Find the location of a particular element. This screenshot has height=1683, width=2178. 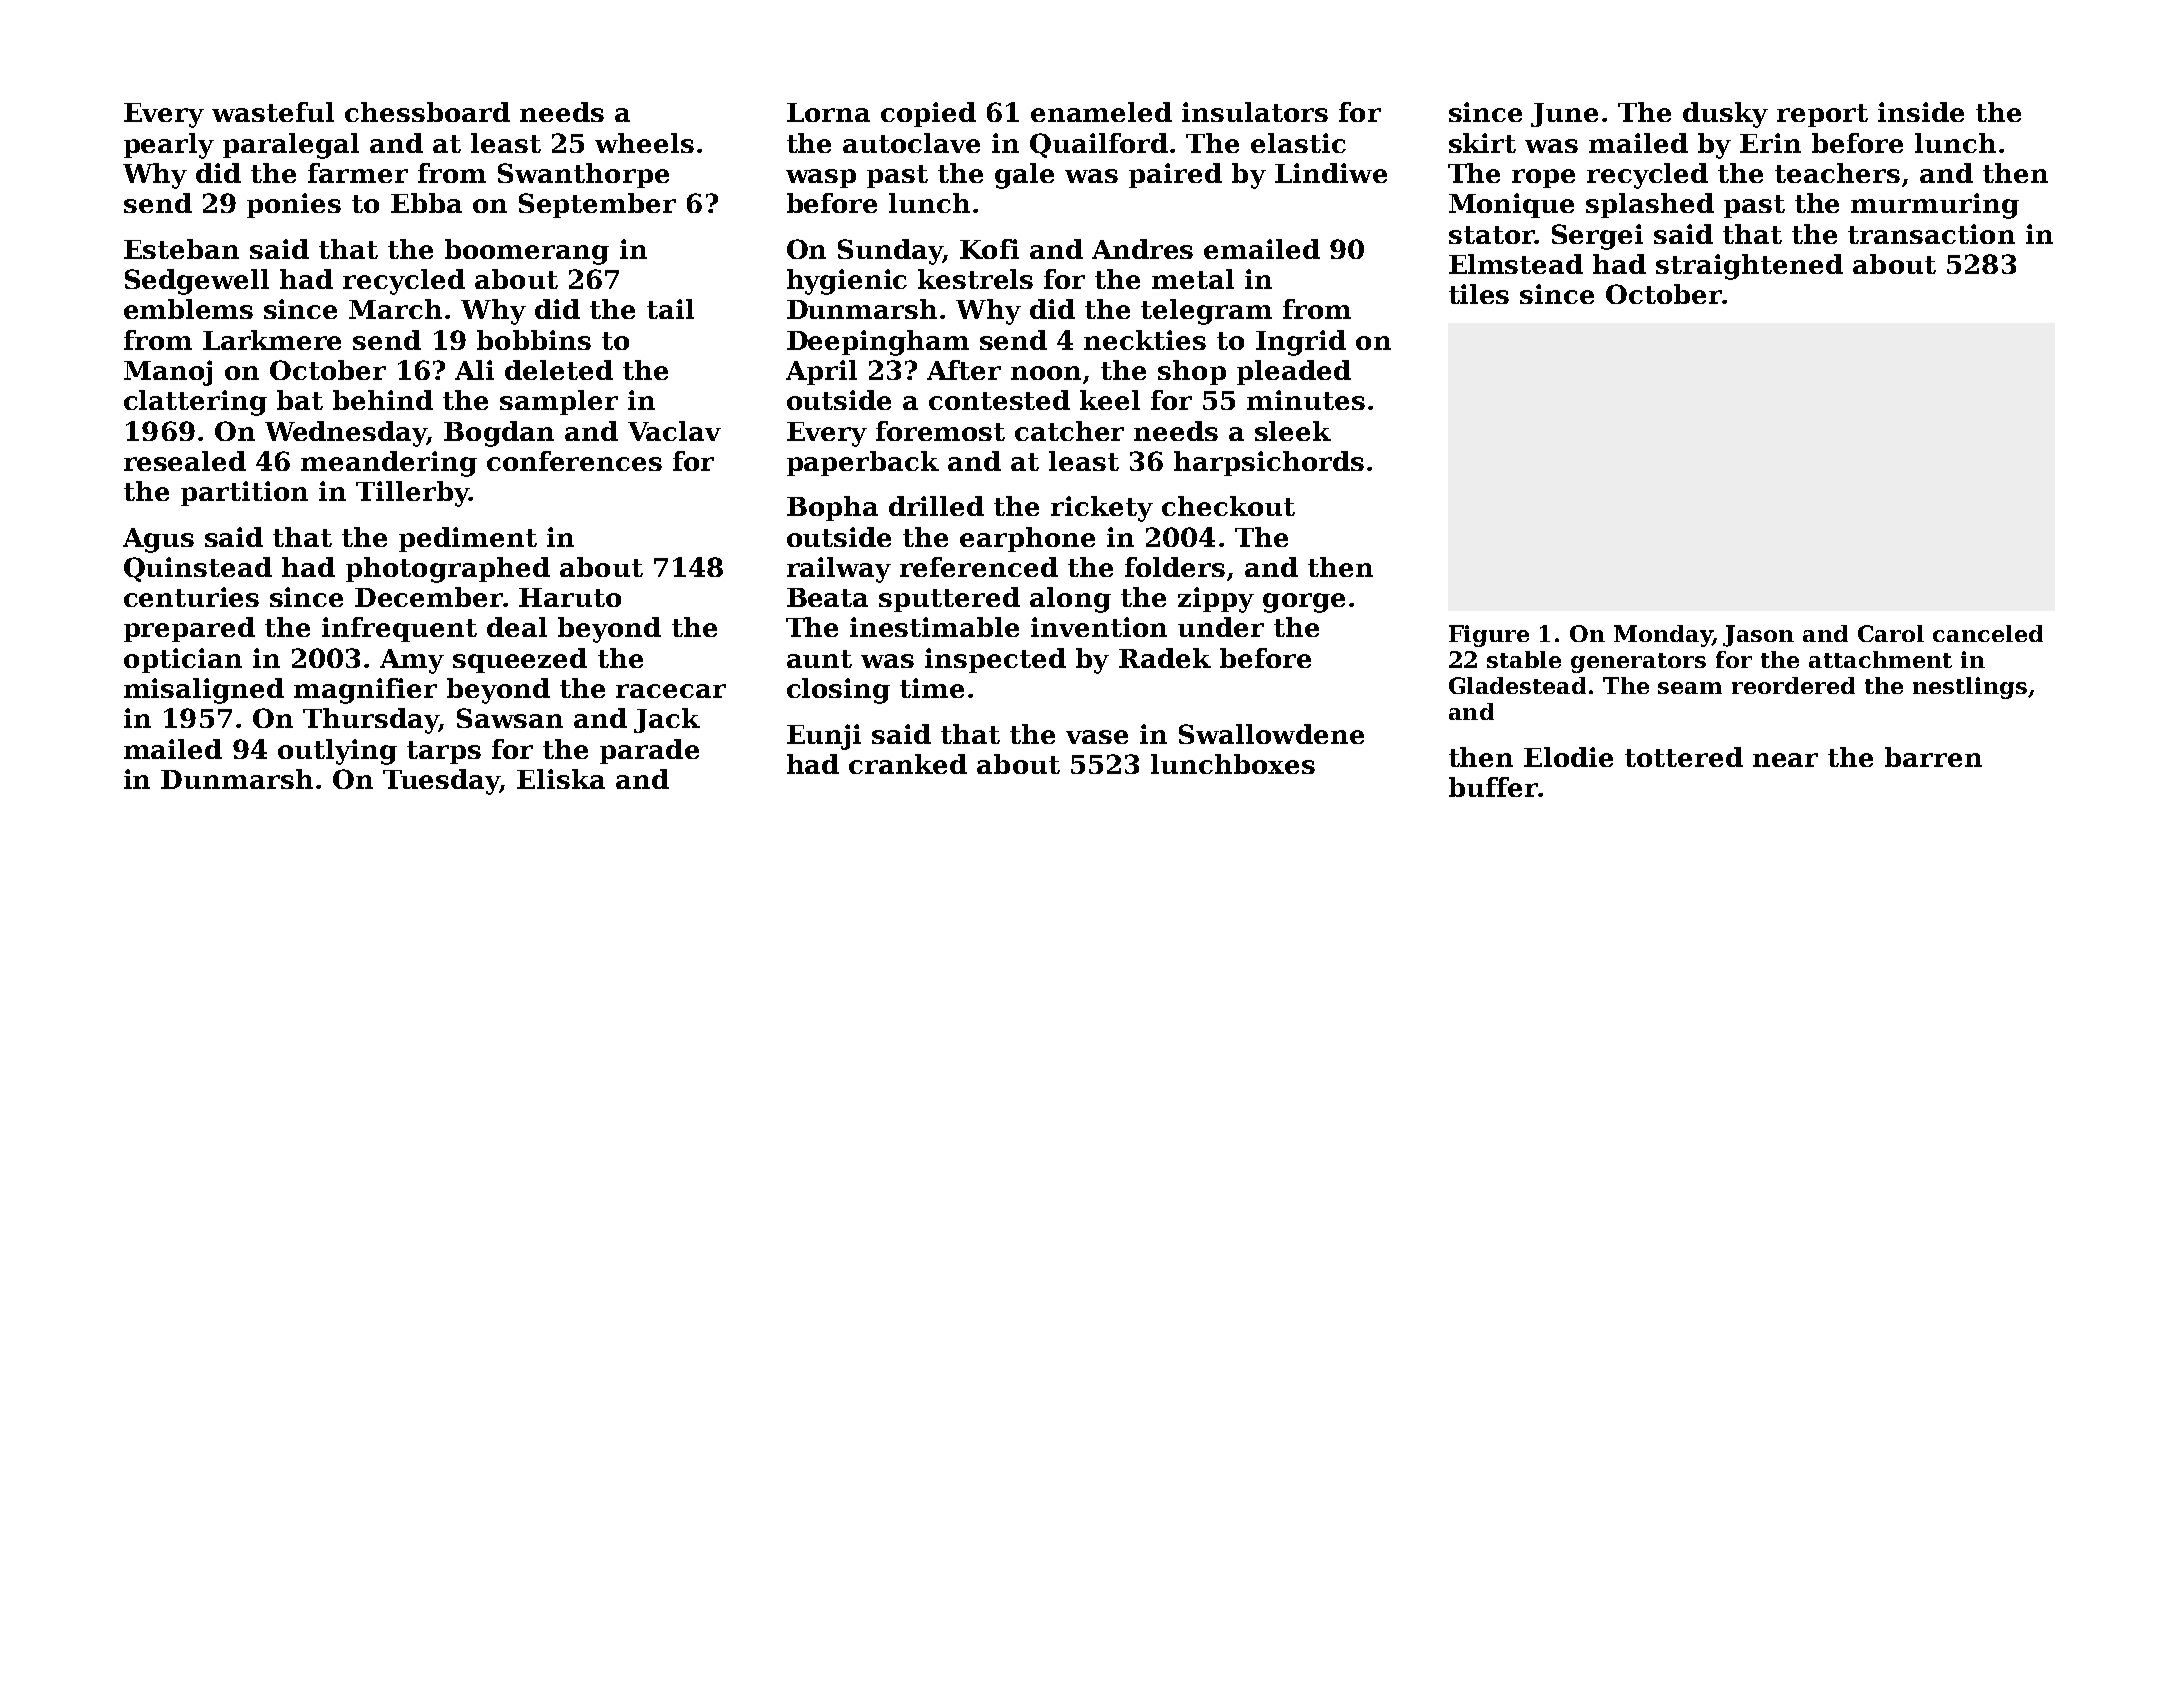

straightened is located at coordinates (1749, 267).
